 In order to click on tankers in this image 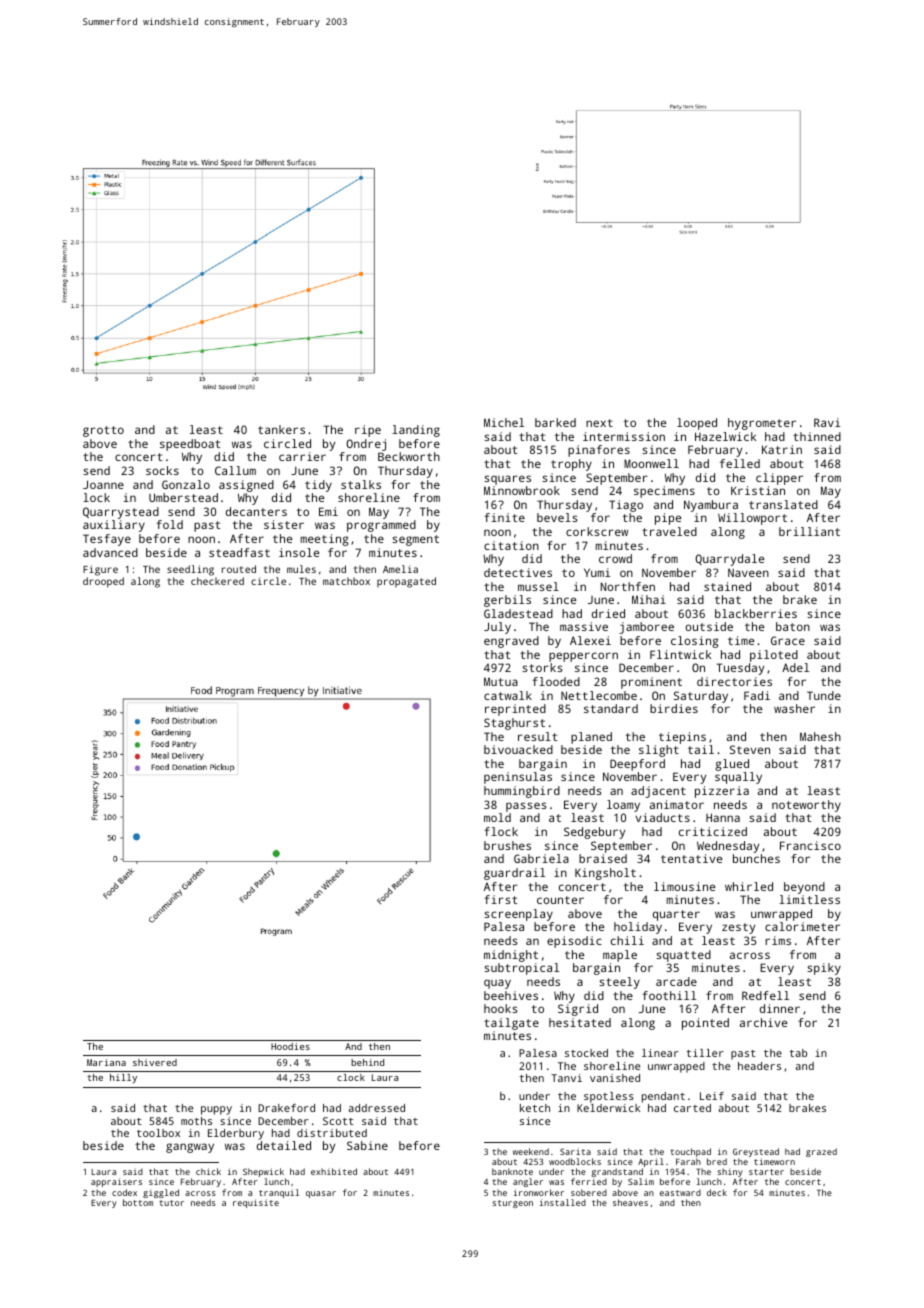, I will do `click(281, 429)`.
